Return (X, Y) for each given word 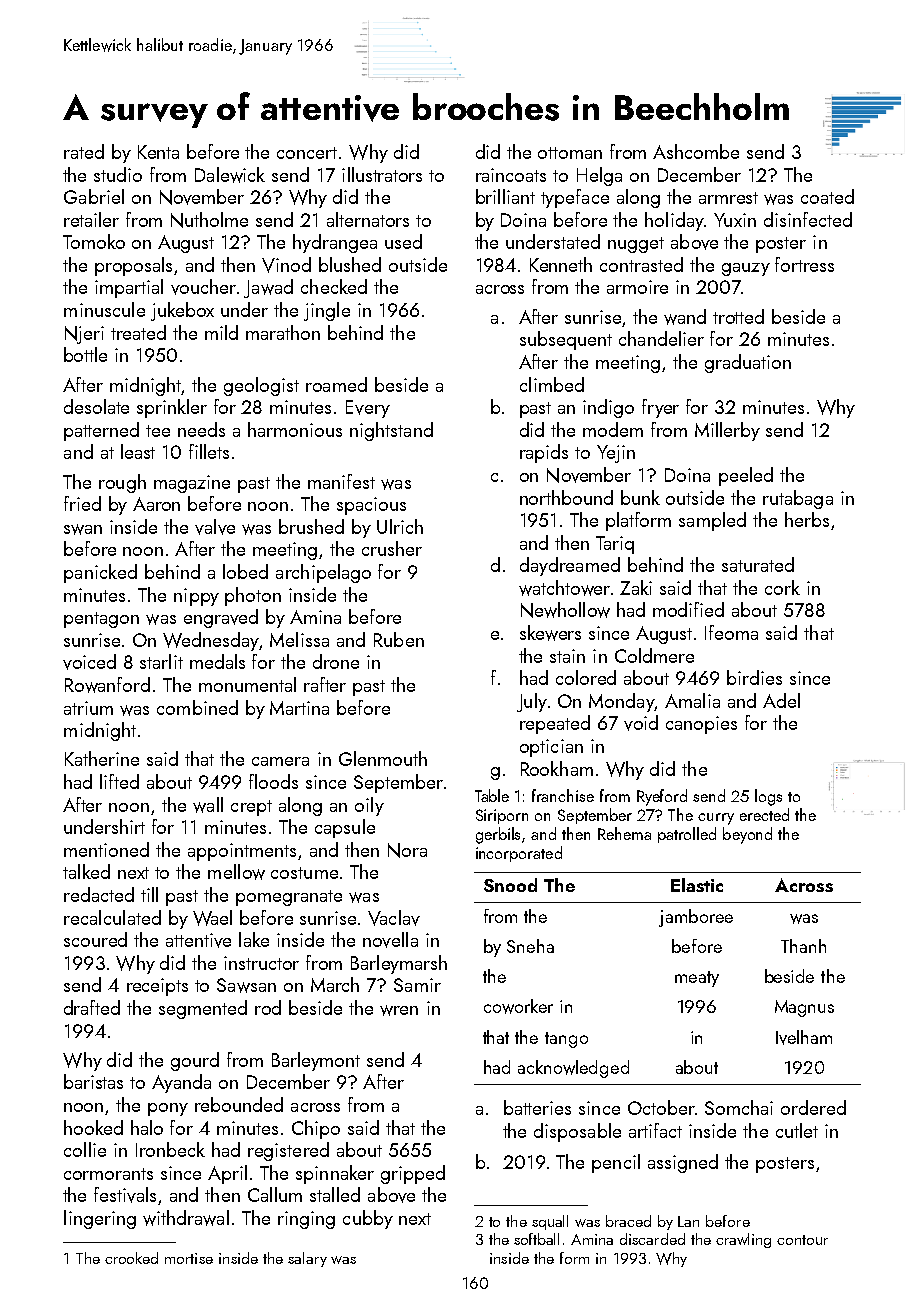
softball (536, 1239)
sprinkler (172, 408)
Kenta (158, 152)
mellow (236, 872)
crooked (131, 1258)
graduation (748, 363)
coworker (518, 1006)
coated (827, 196)
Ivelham (804, 1037)
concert (307, 153)
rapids (544, 453)
